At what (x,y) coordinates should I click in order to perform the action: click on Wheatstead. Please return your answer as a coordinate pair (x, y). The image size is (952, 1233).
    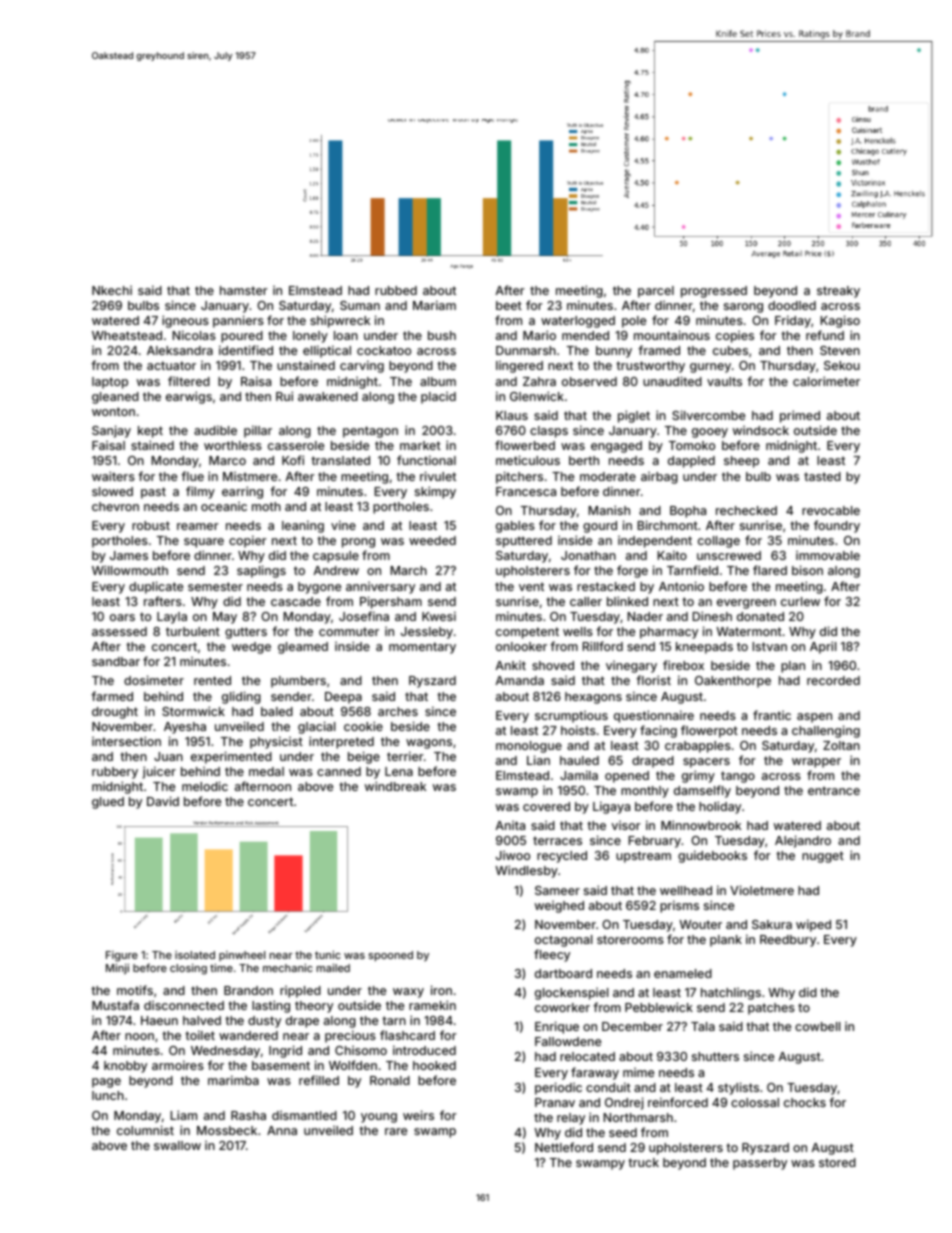
    Looking at the image, I should click on (127, 335).
